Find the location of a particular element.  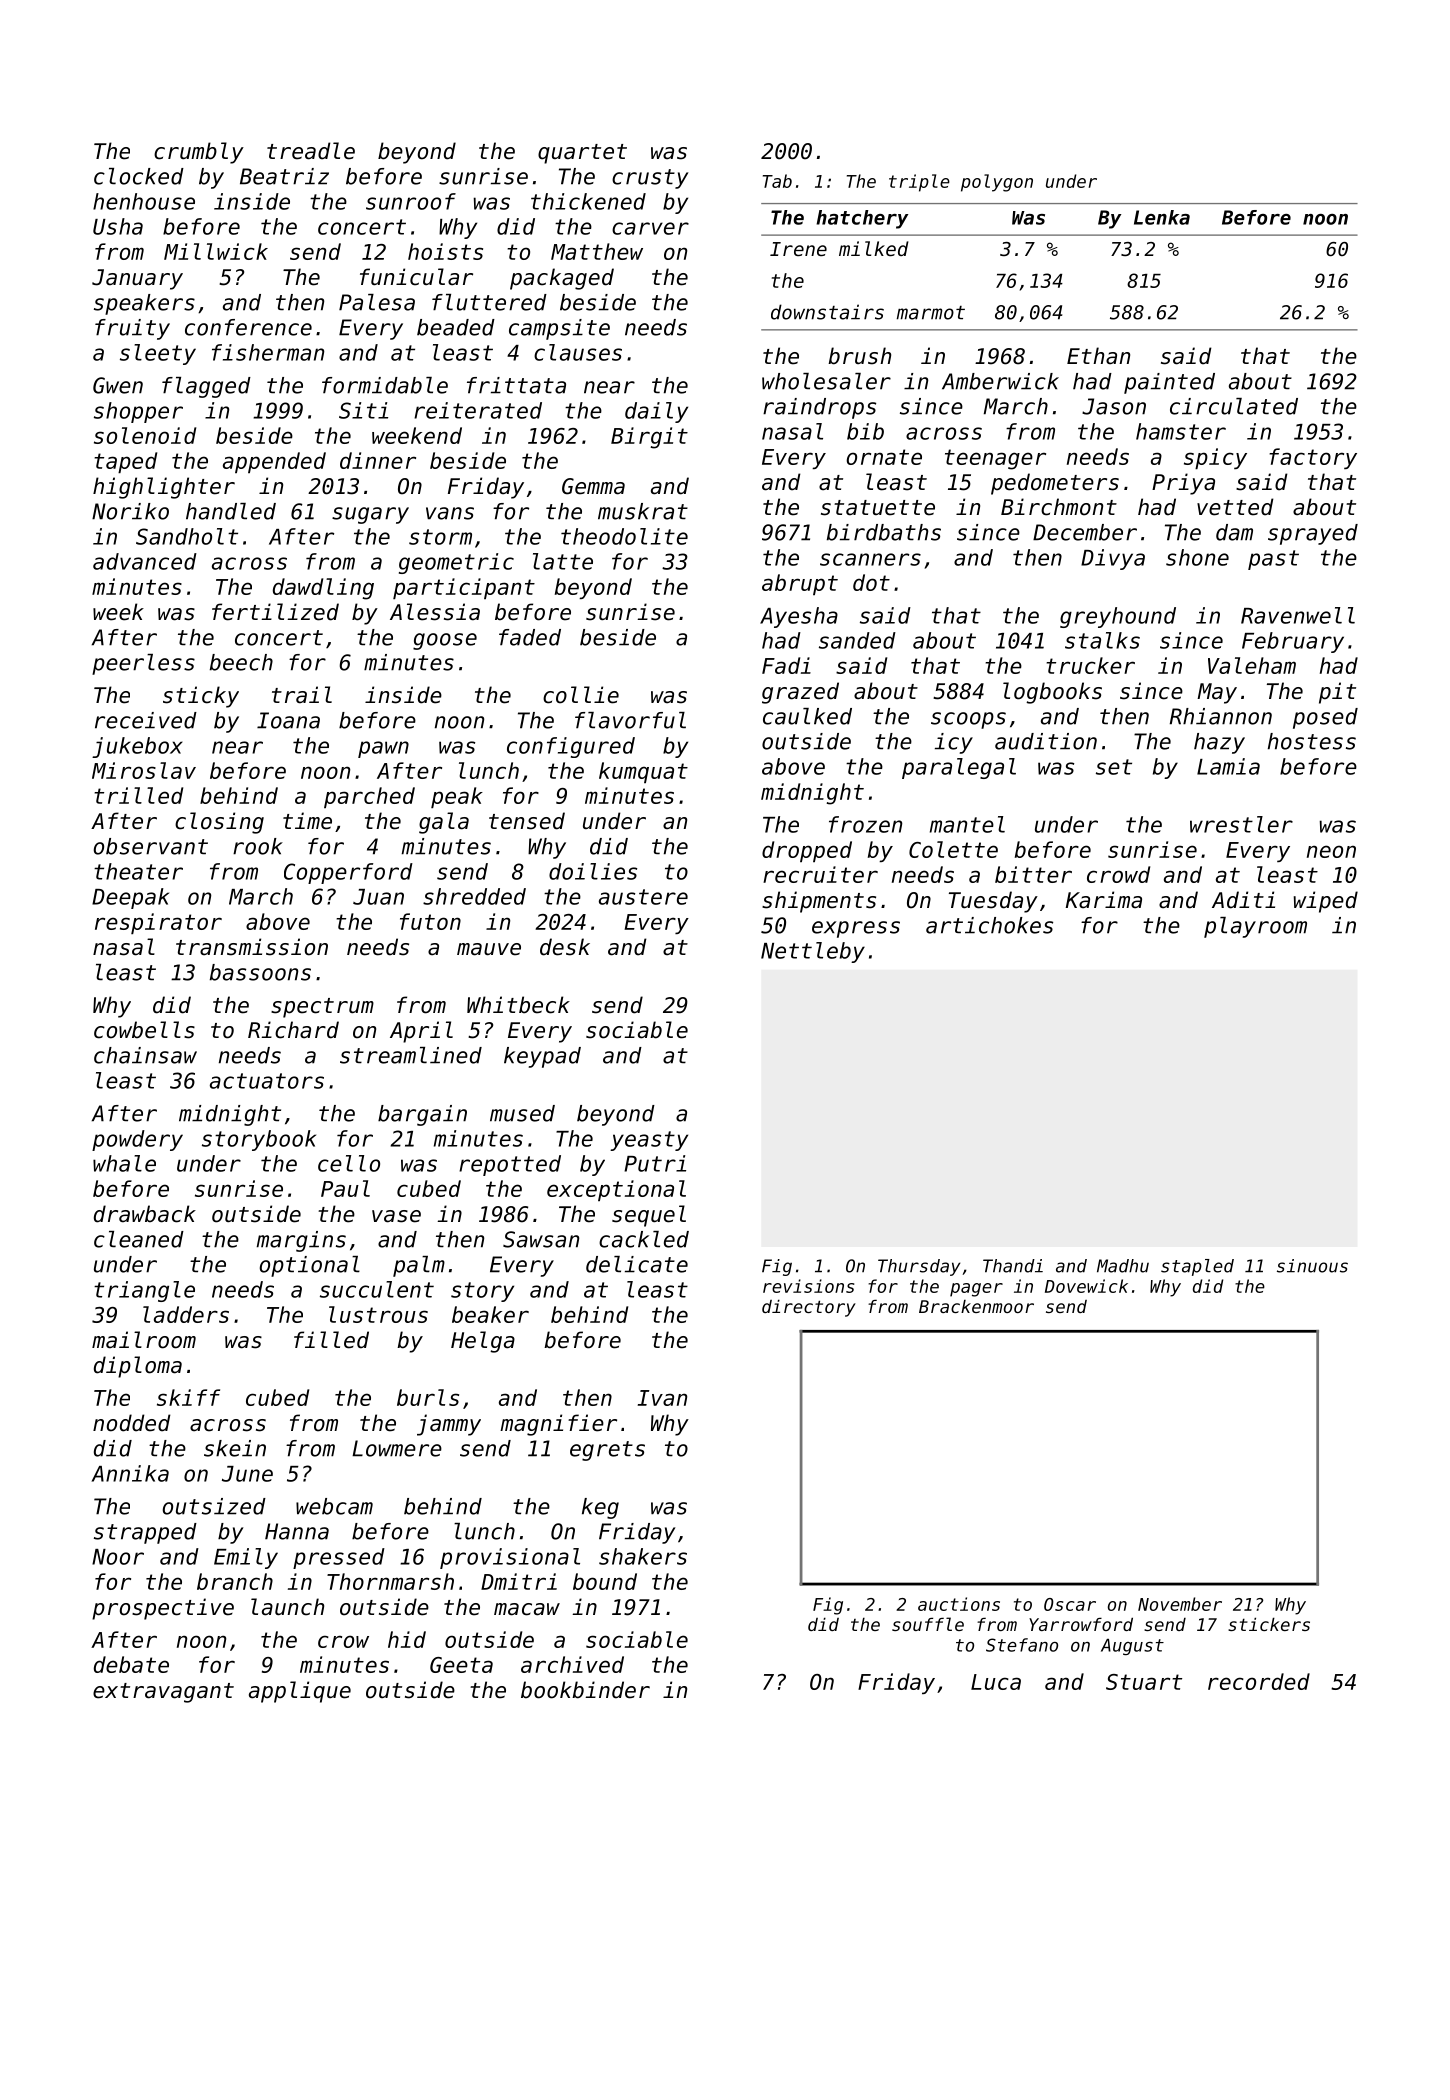

bookbinder is located at coordinates (585, 1690).
